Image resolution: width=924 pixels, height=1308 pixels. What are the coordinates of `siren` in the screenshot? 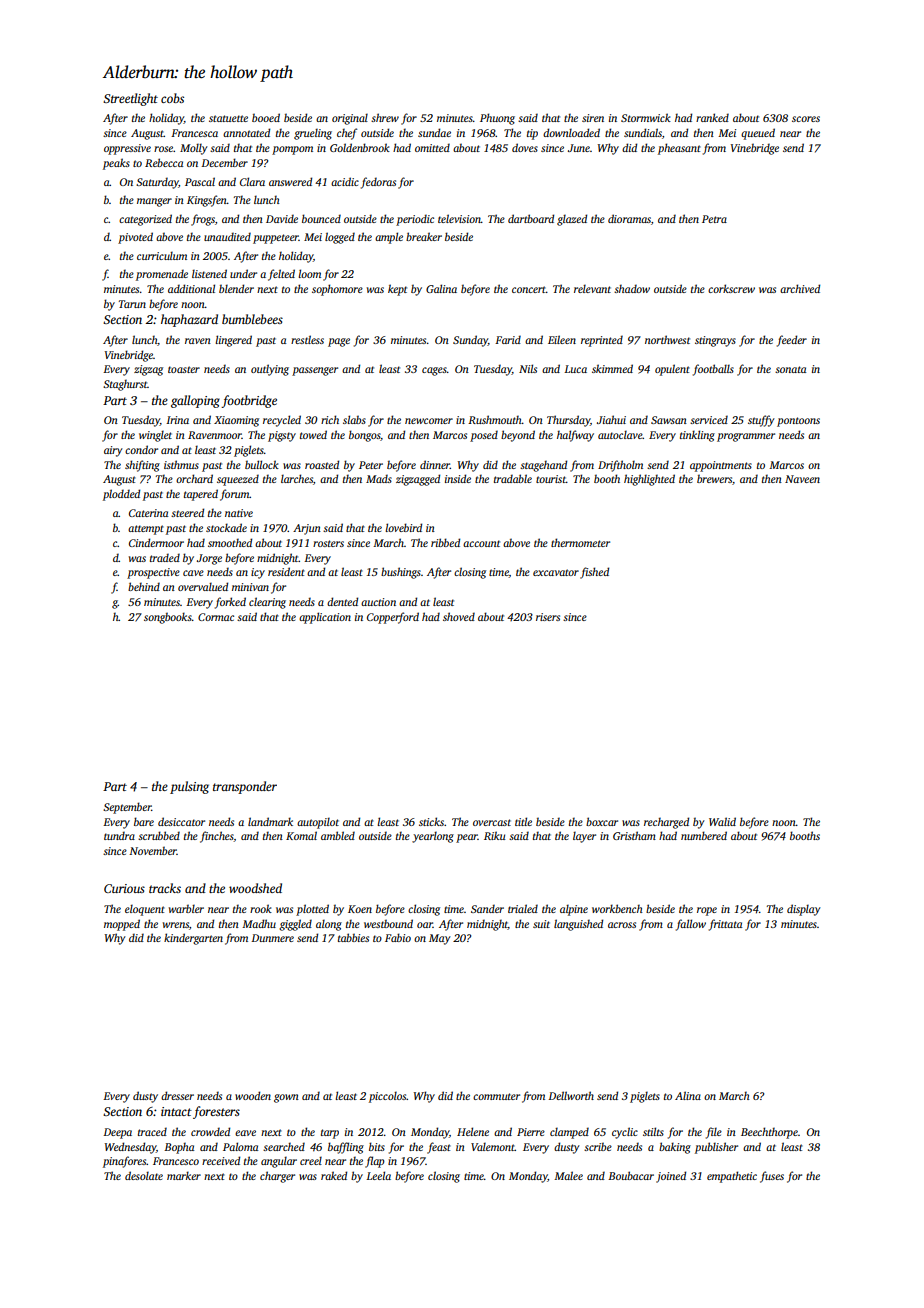 It's located at (593, 118).
